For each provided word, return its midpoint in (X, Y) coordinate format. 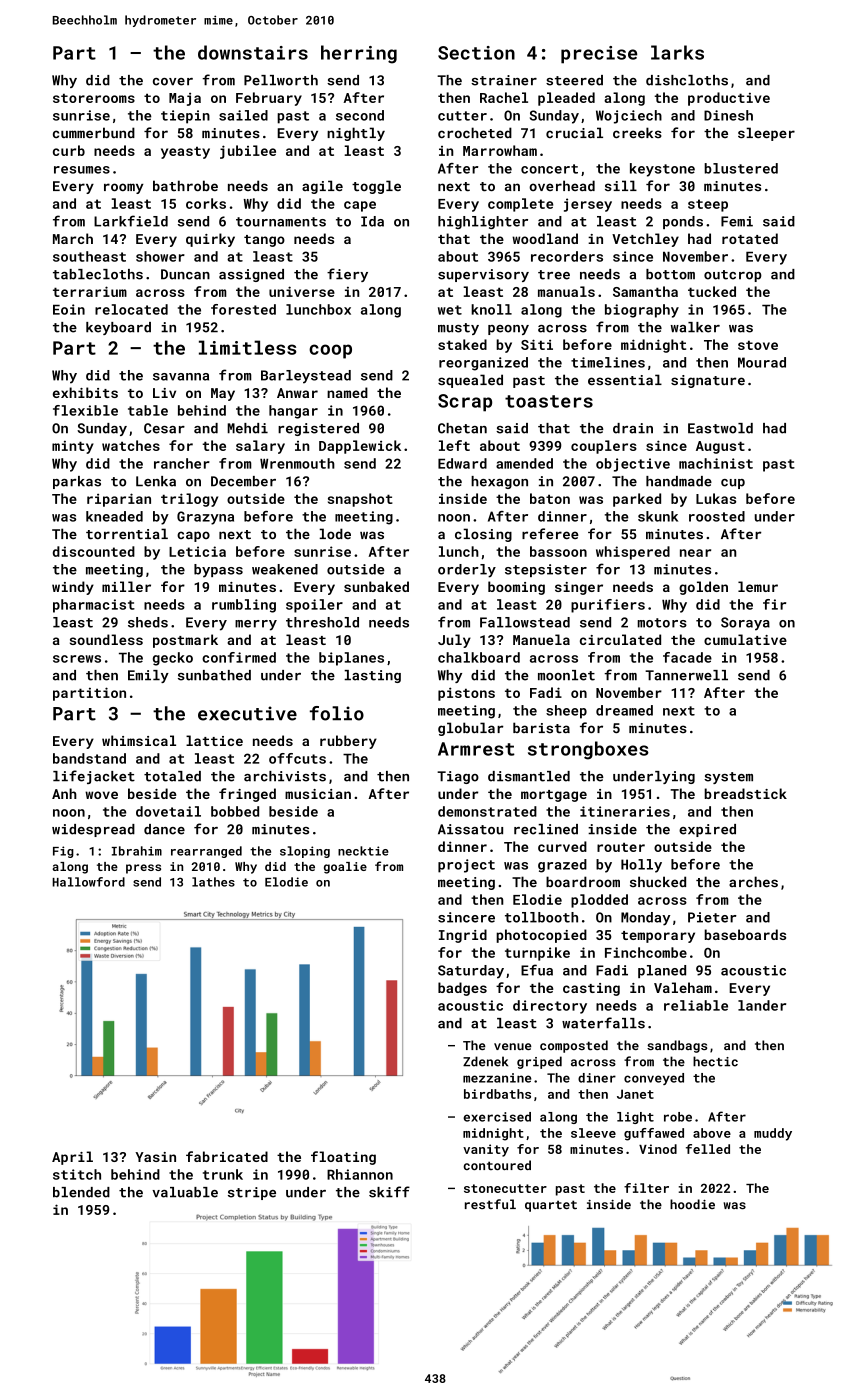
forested (243, 309)
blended (81, 1192)
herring (359, 54)
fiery (347, 275)
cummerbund (94, 132)
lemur (758, 586)
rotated (750, 238)
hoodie (692, 1204)
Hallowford (88, 882)
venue (513, 1046)
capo (193, 536)
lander (762, 1005)
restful (490, 1204)
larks (677, 52)
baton (550, 498)
